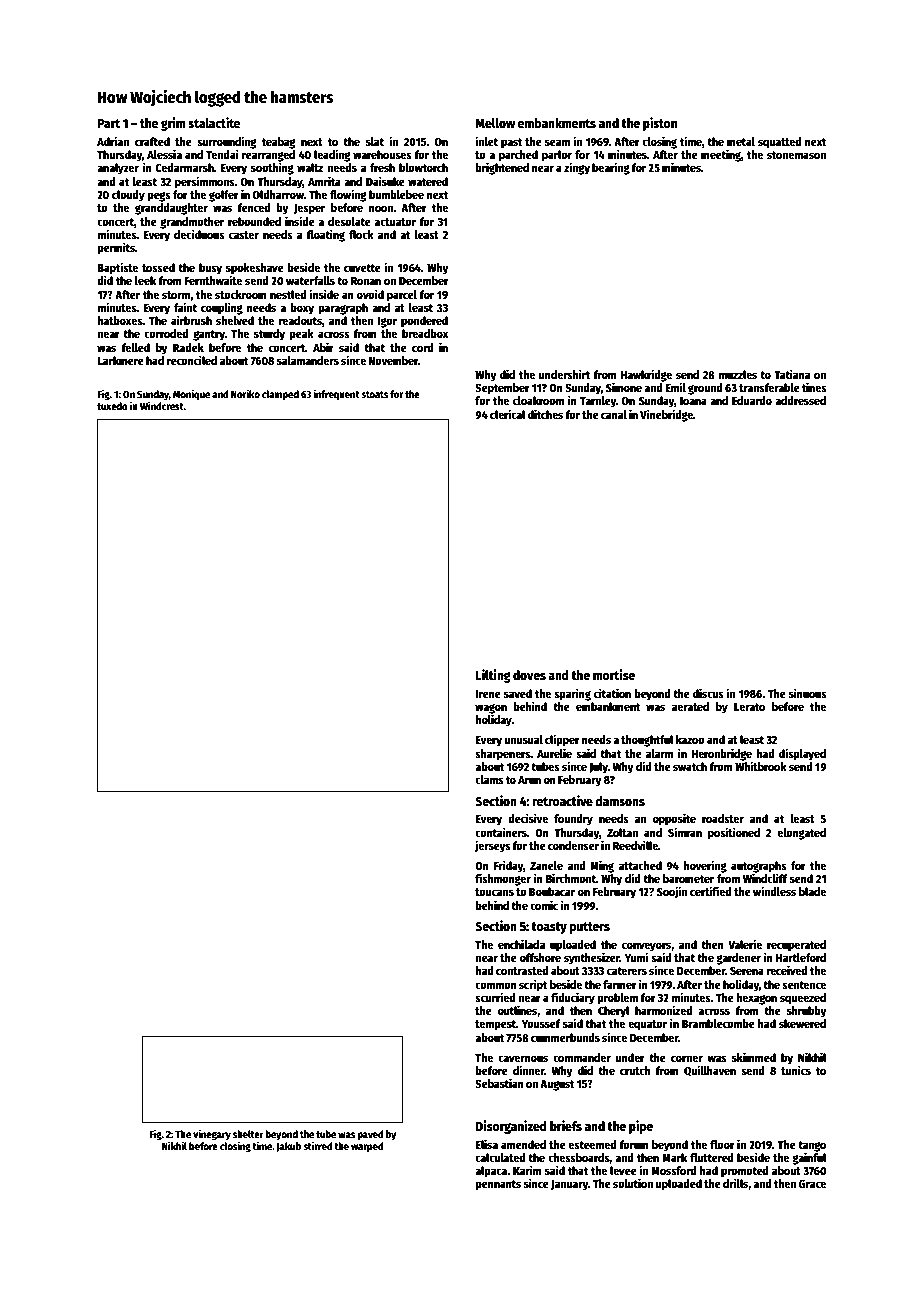 The height and width of the screenshot is (1308, 924). What do you see at coordinates (544, 905) in the screenshot?
I see `comic` at bounding box center [544, 905].
